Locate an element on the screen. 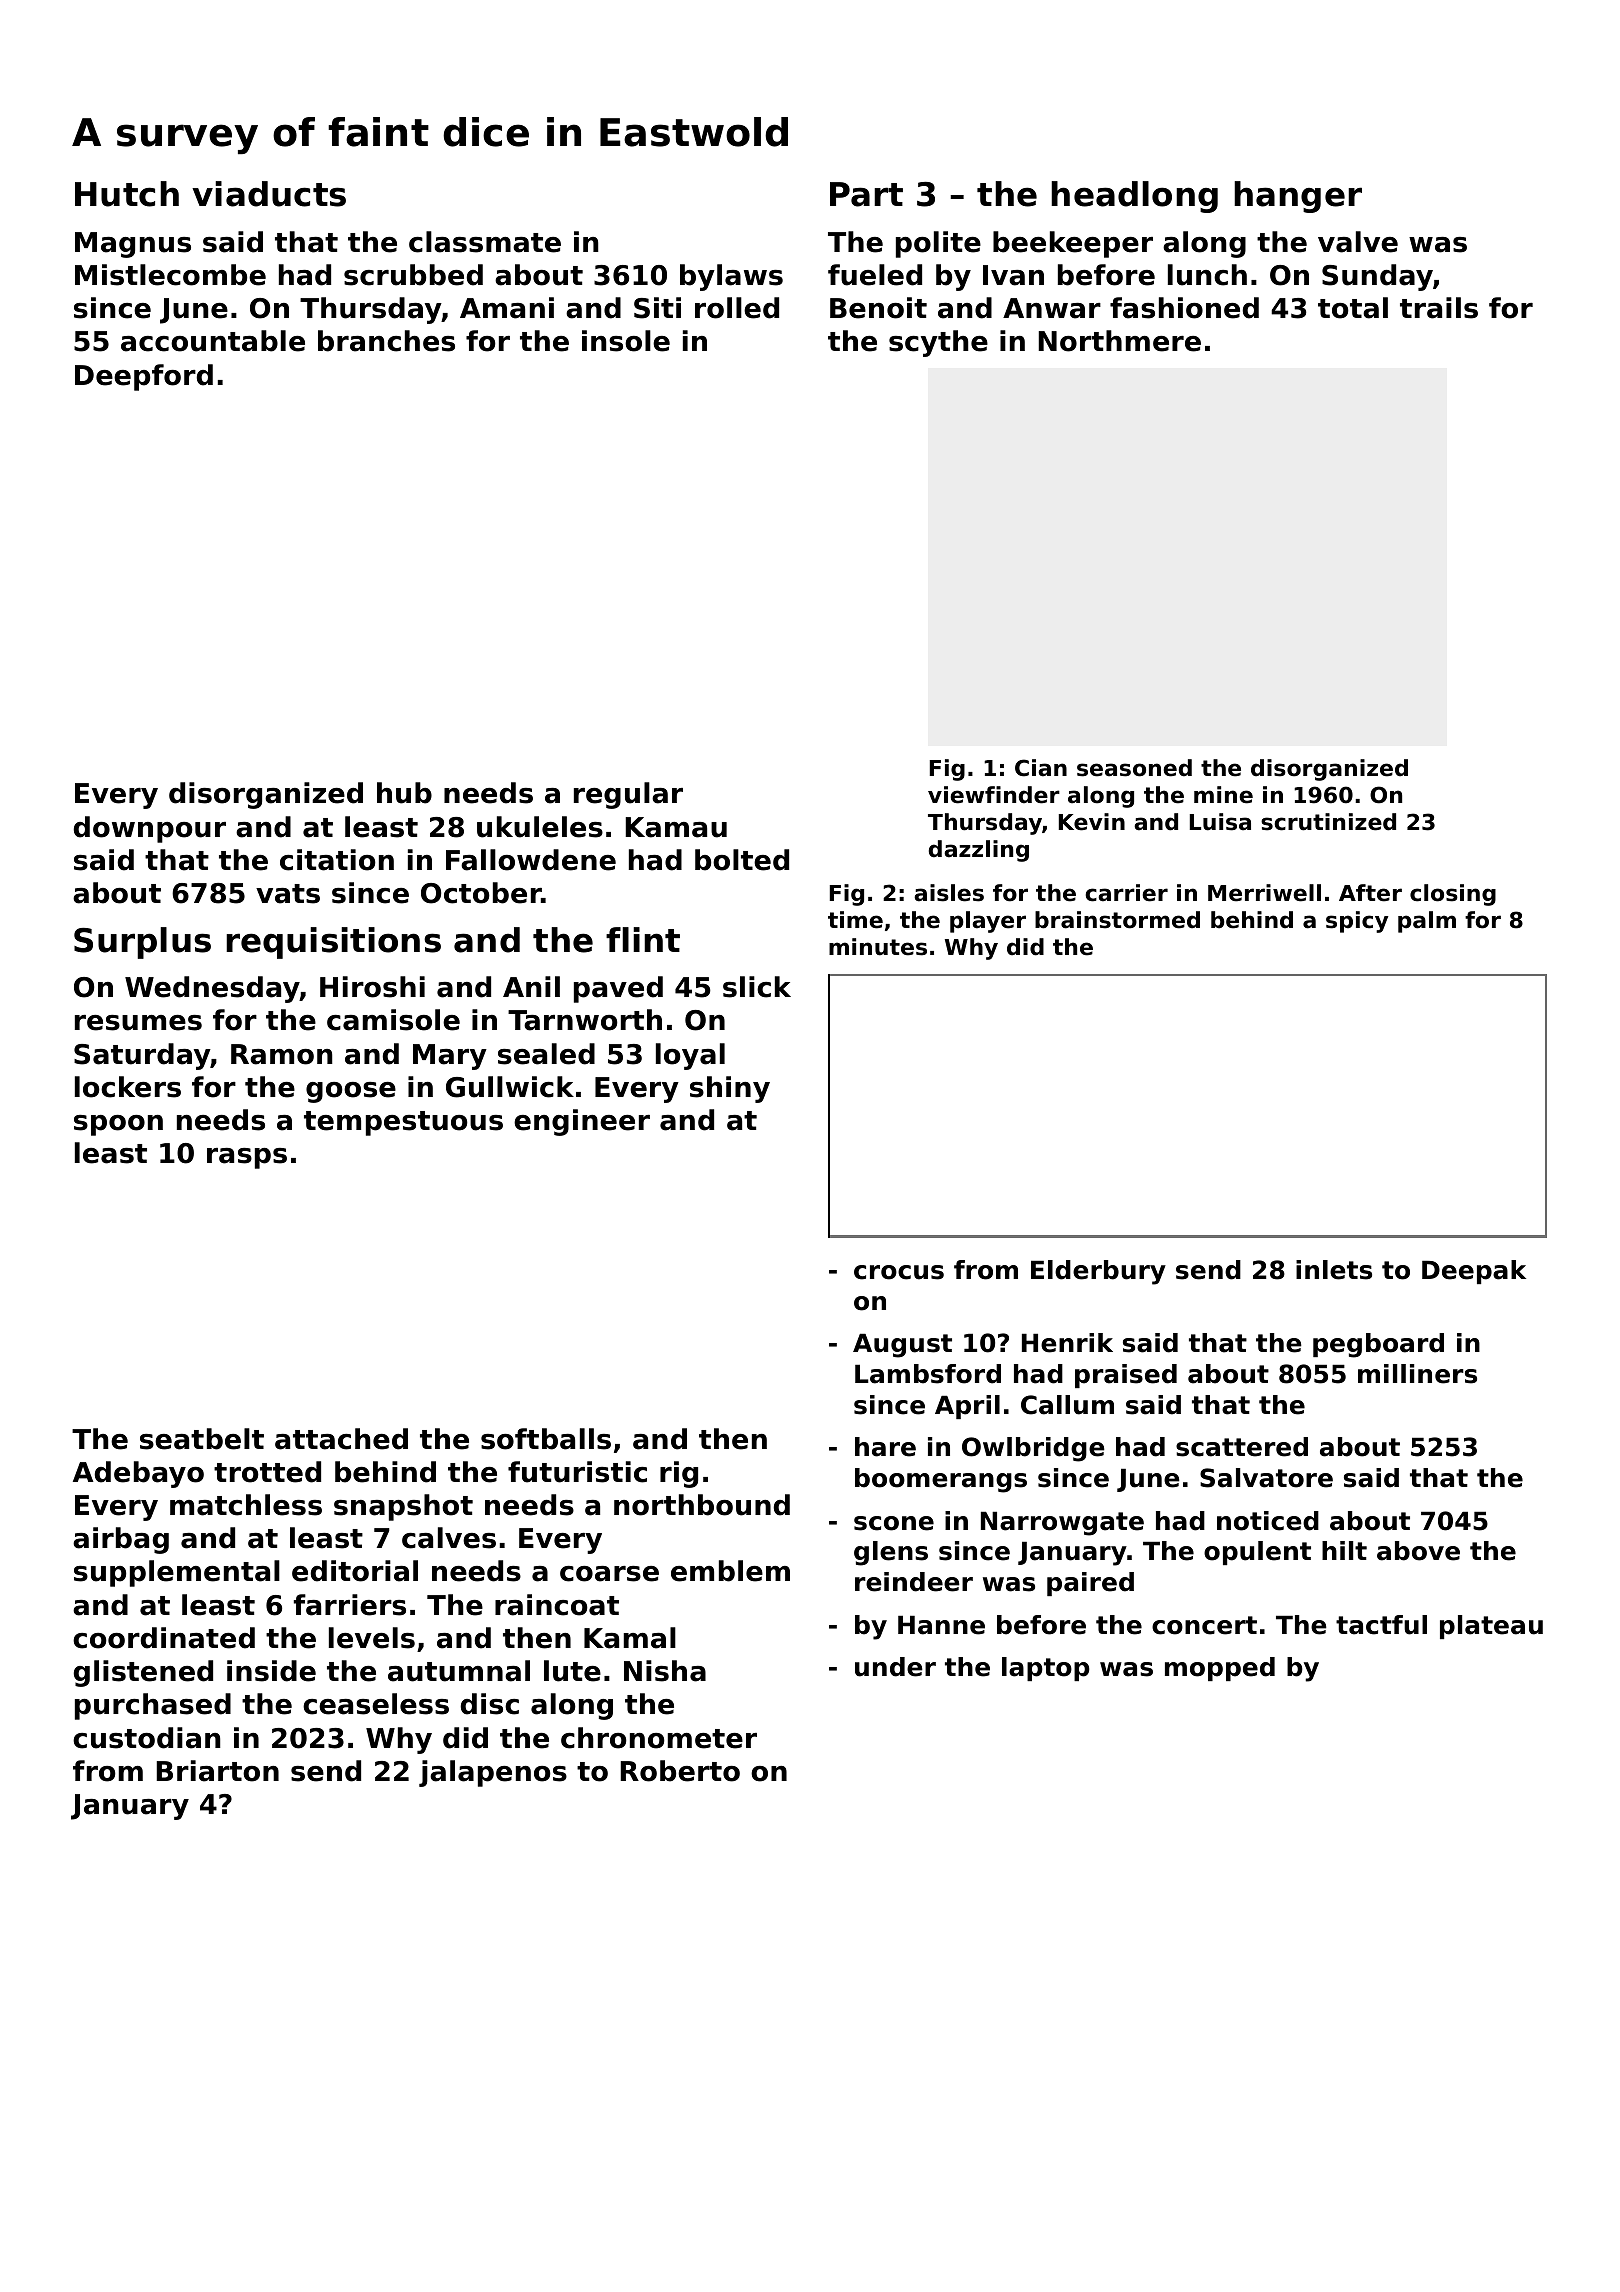 Image resolution: width=1620 pixels, height=2292 pixels. levels is located at coordinates (372, 1638).
